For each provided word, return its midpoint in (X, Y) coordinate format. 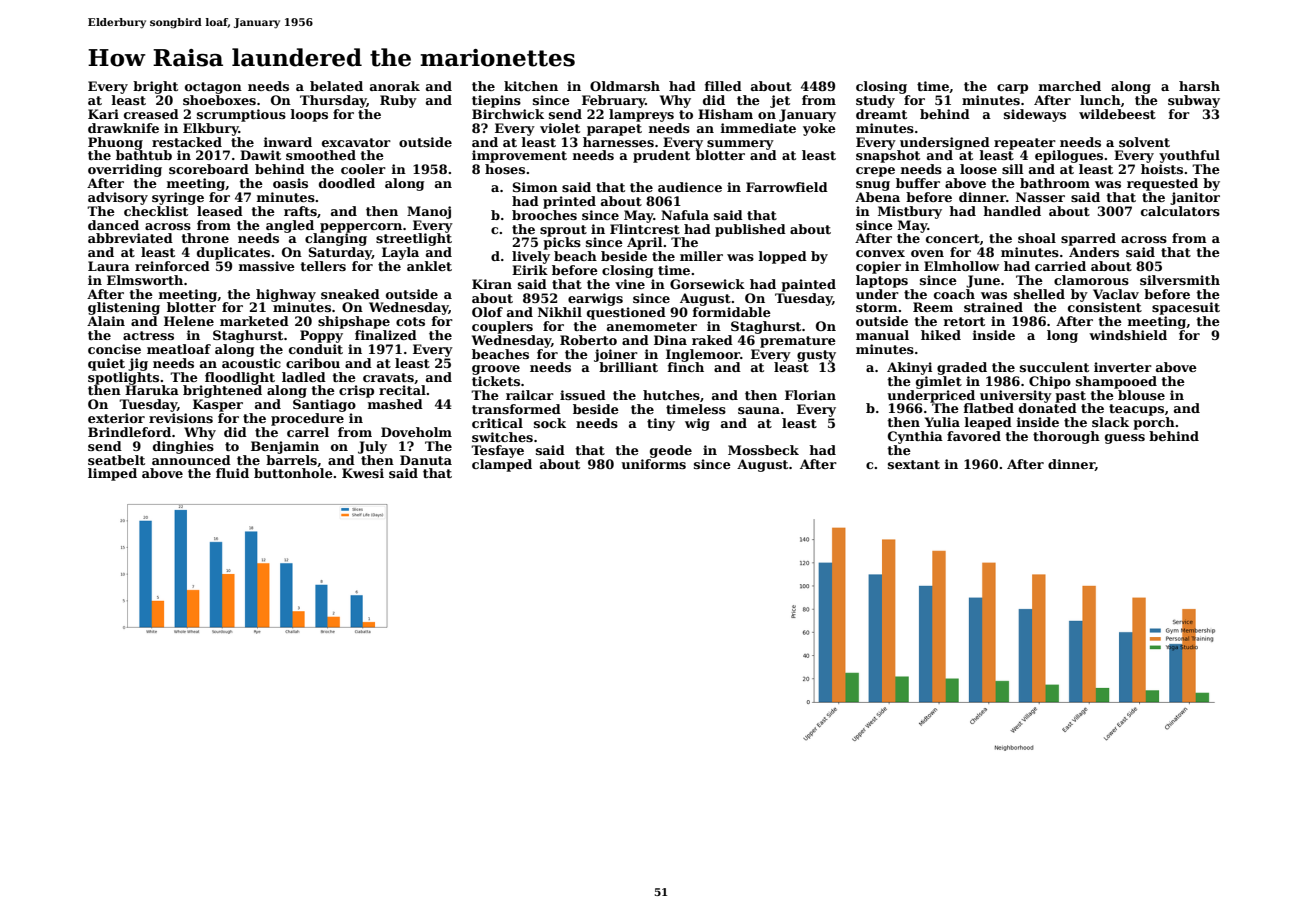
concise (114, 349)
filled (723, 86)
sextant (914, 464)
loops (309, 115)
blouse (1141, 395)
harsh (1199, 86)
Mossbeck (763, 450)
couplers (502, 327)
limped (112, 474)
